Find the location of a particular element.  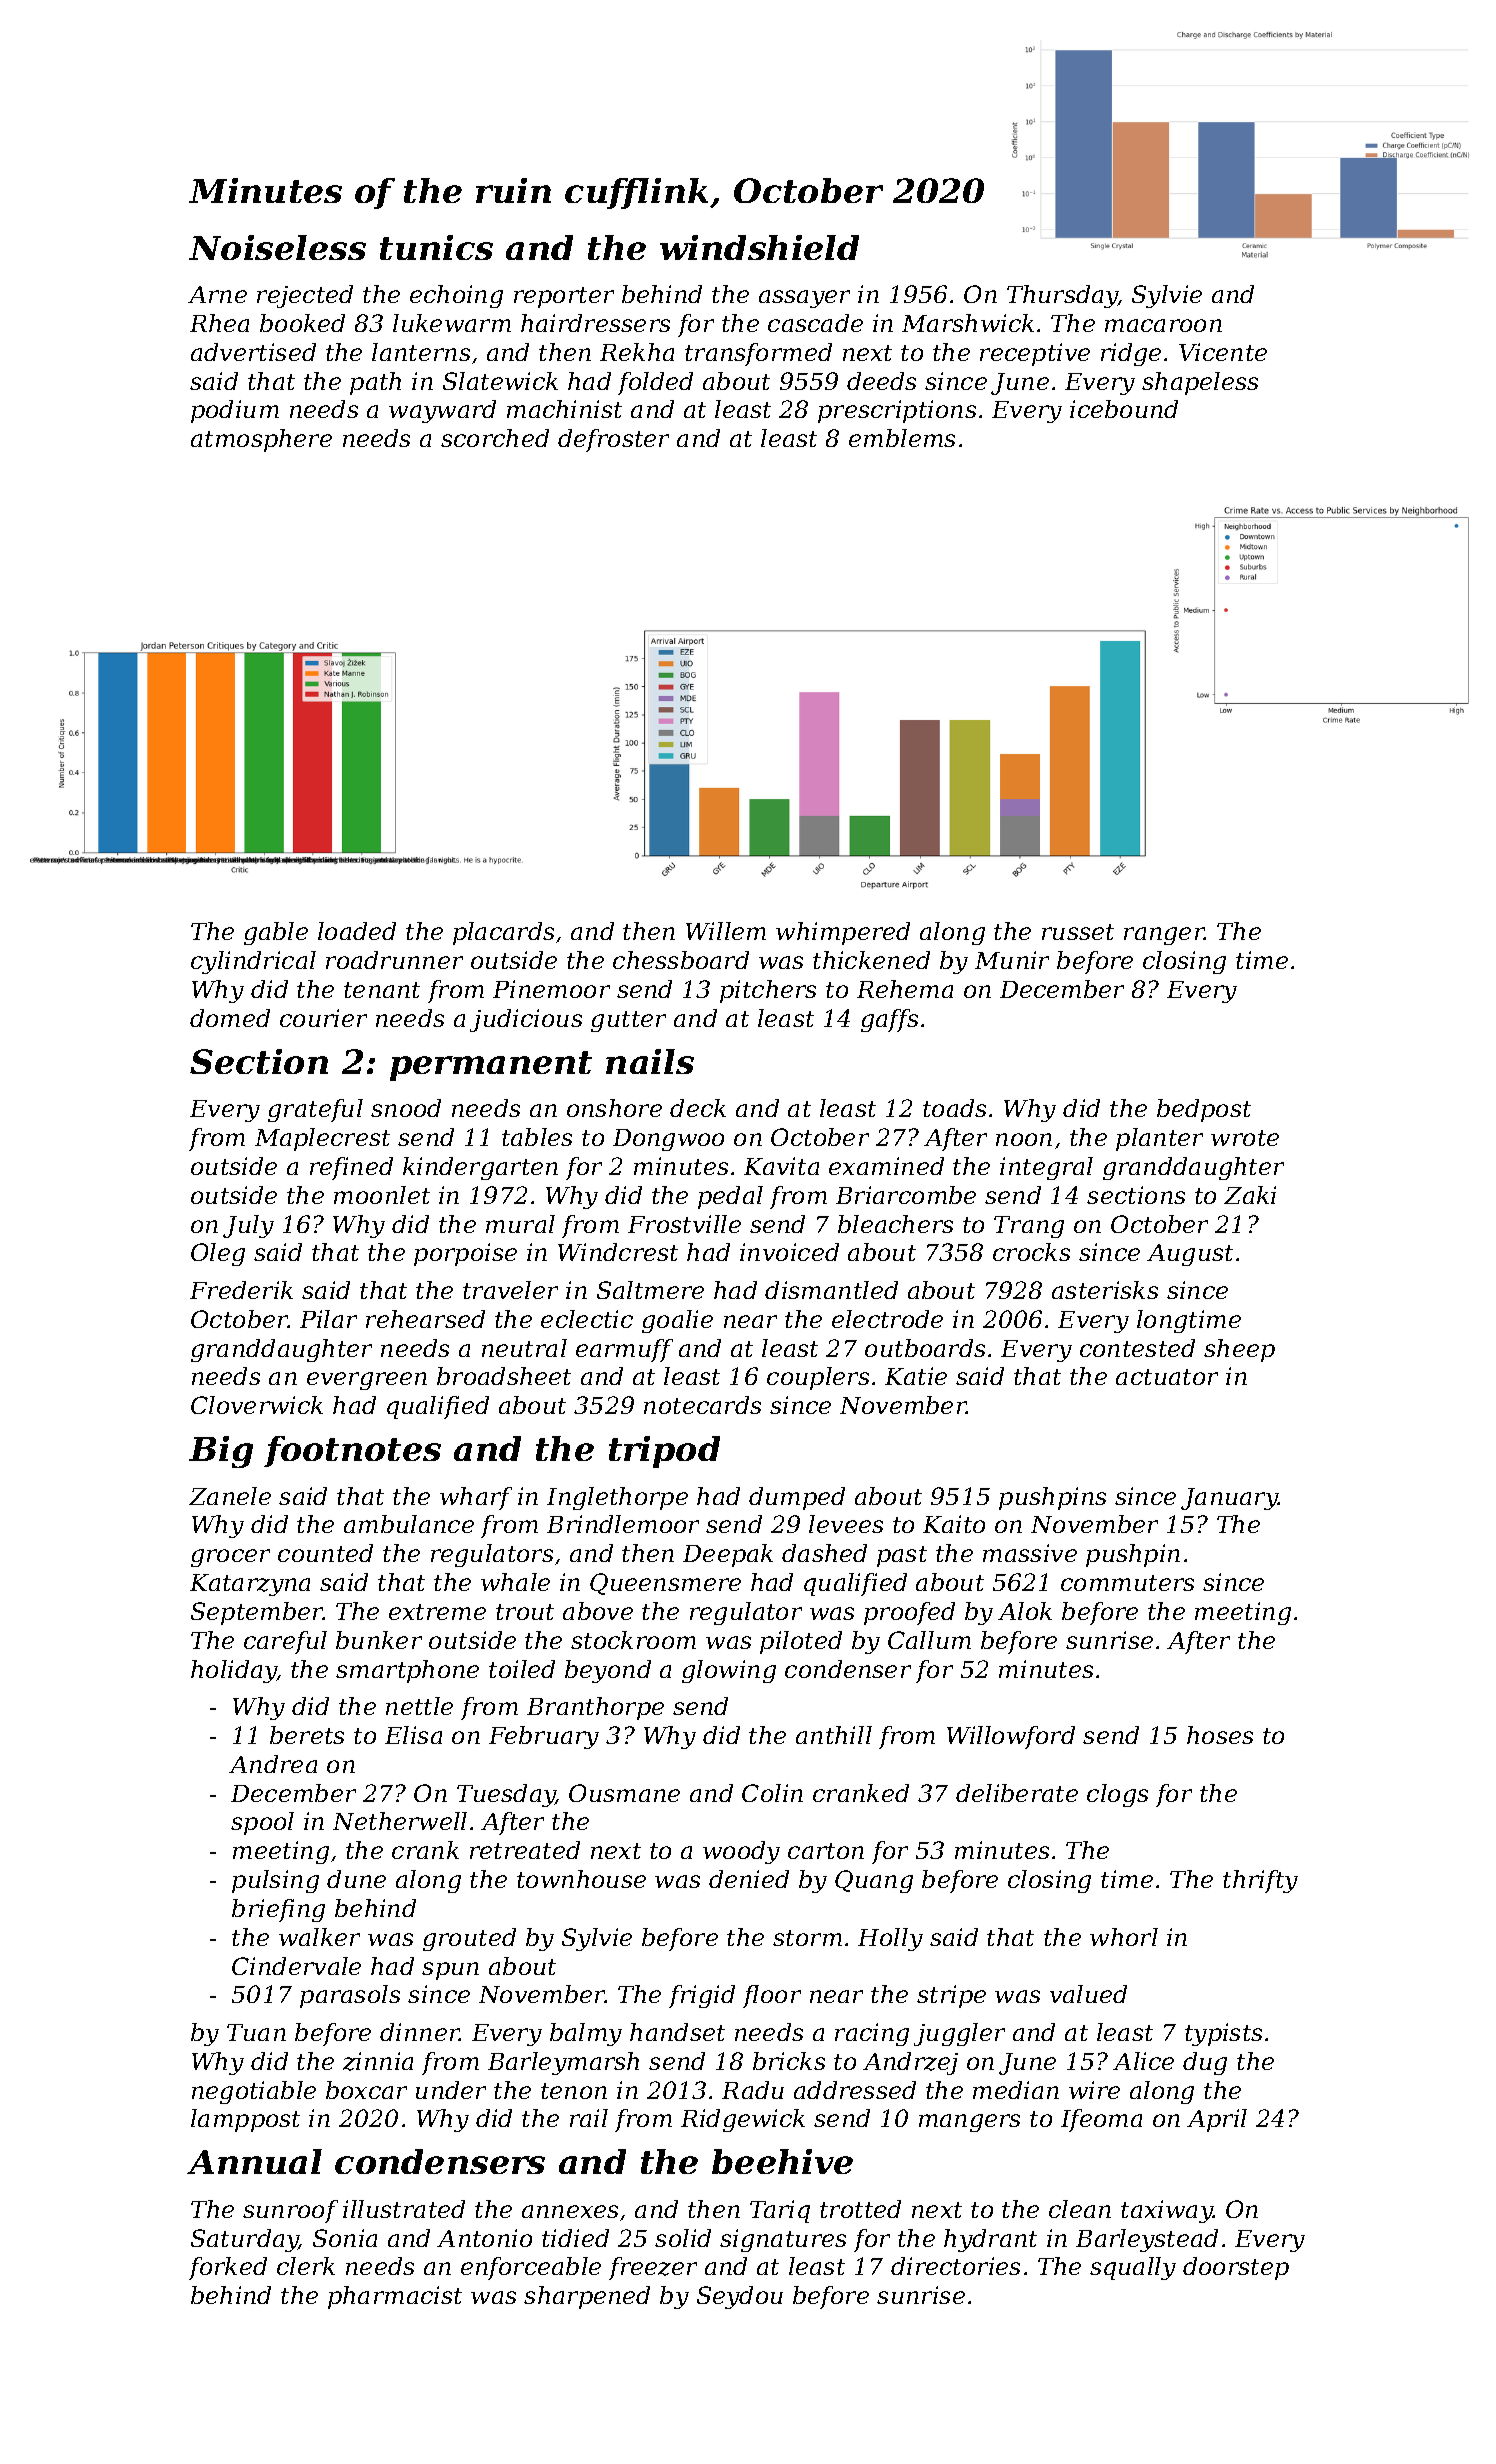

sheep is located at coordinates (1239, 1350).
